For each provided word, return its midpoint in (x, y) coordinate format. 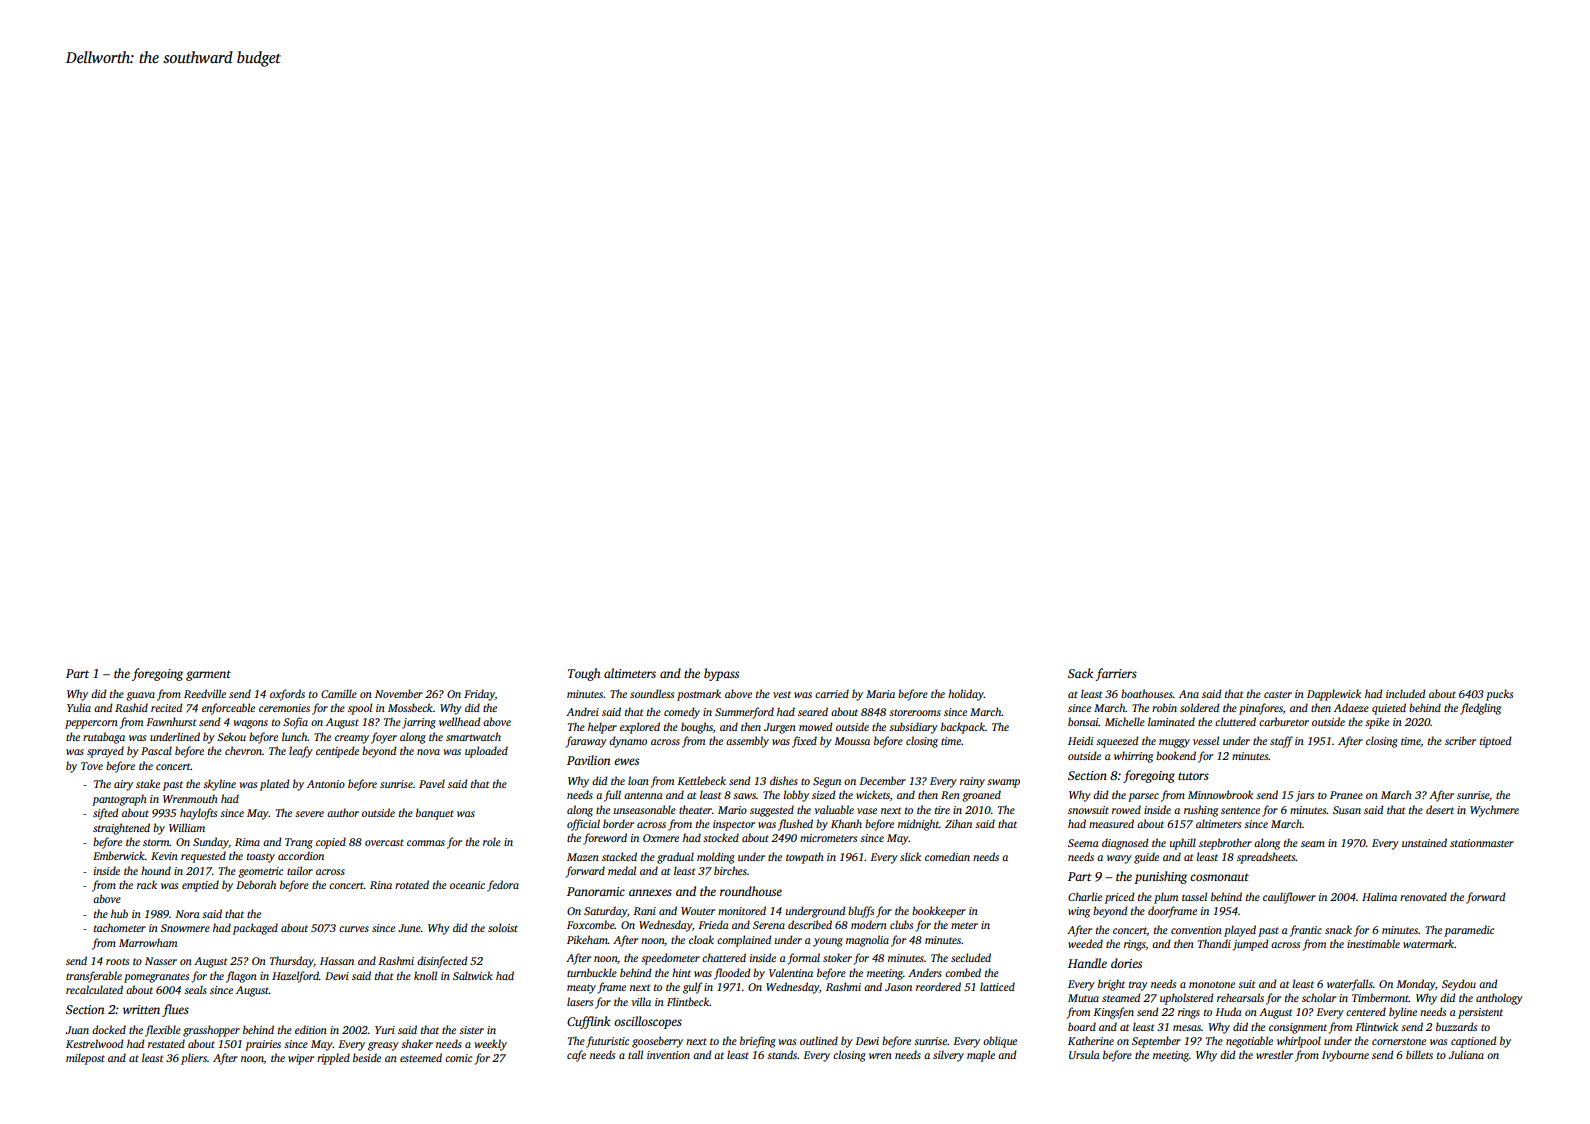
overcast (384, 842)
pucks (1499, 695)
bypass (721, 674)
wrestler (1274, 1054)
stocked (721, 837)
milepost (85, 1059)
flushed (795, 825)
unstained (1424, 842)
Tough (584, 674)
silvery (948, 1056)
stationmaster (1482, 843)
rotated (412, 884)
